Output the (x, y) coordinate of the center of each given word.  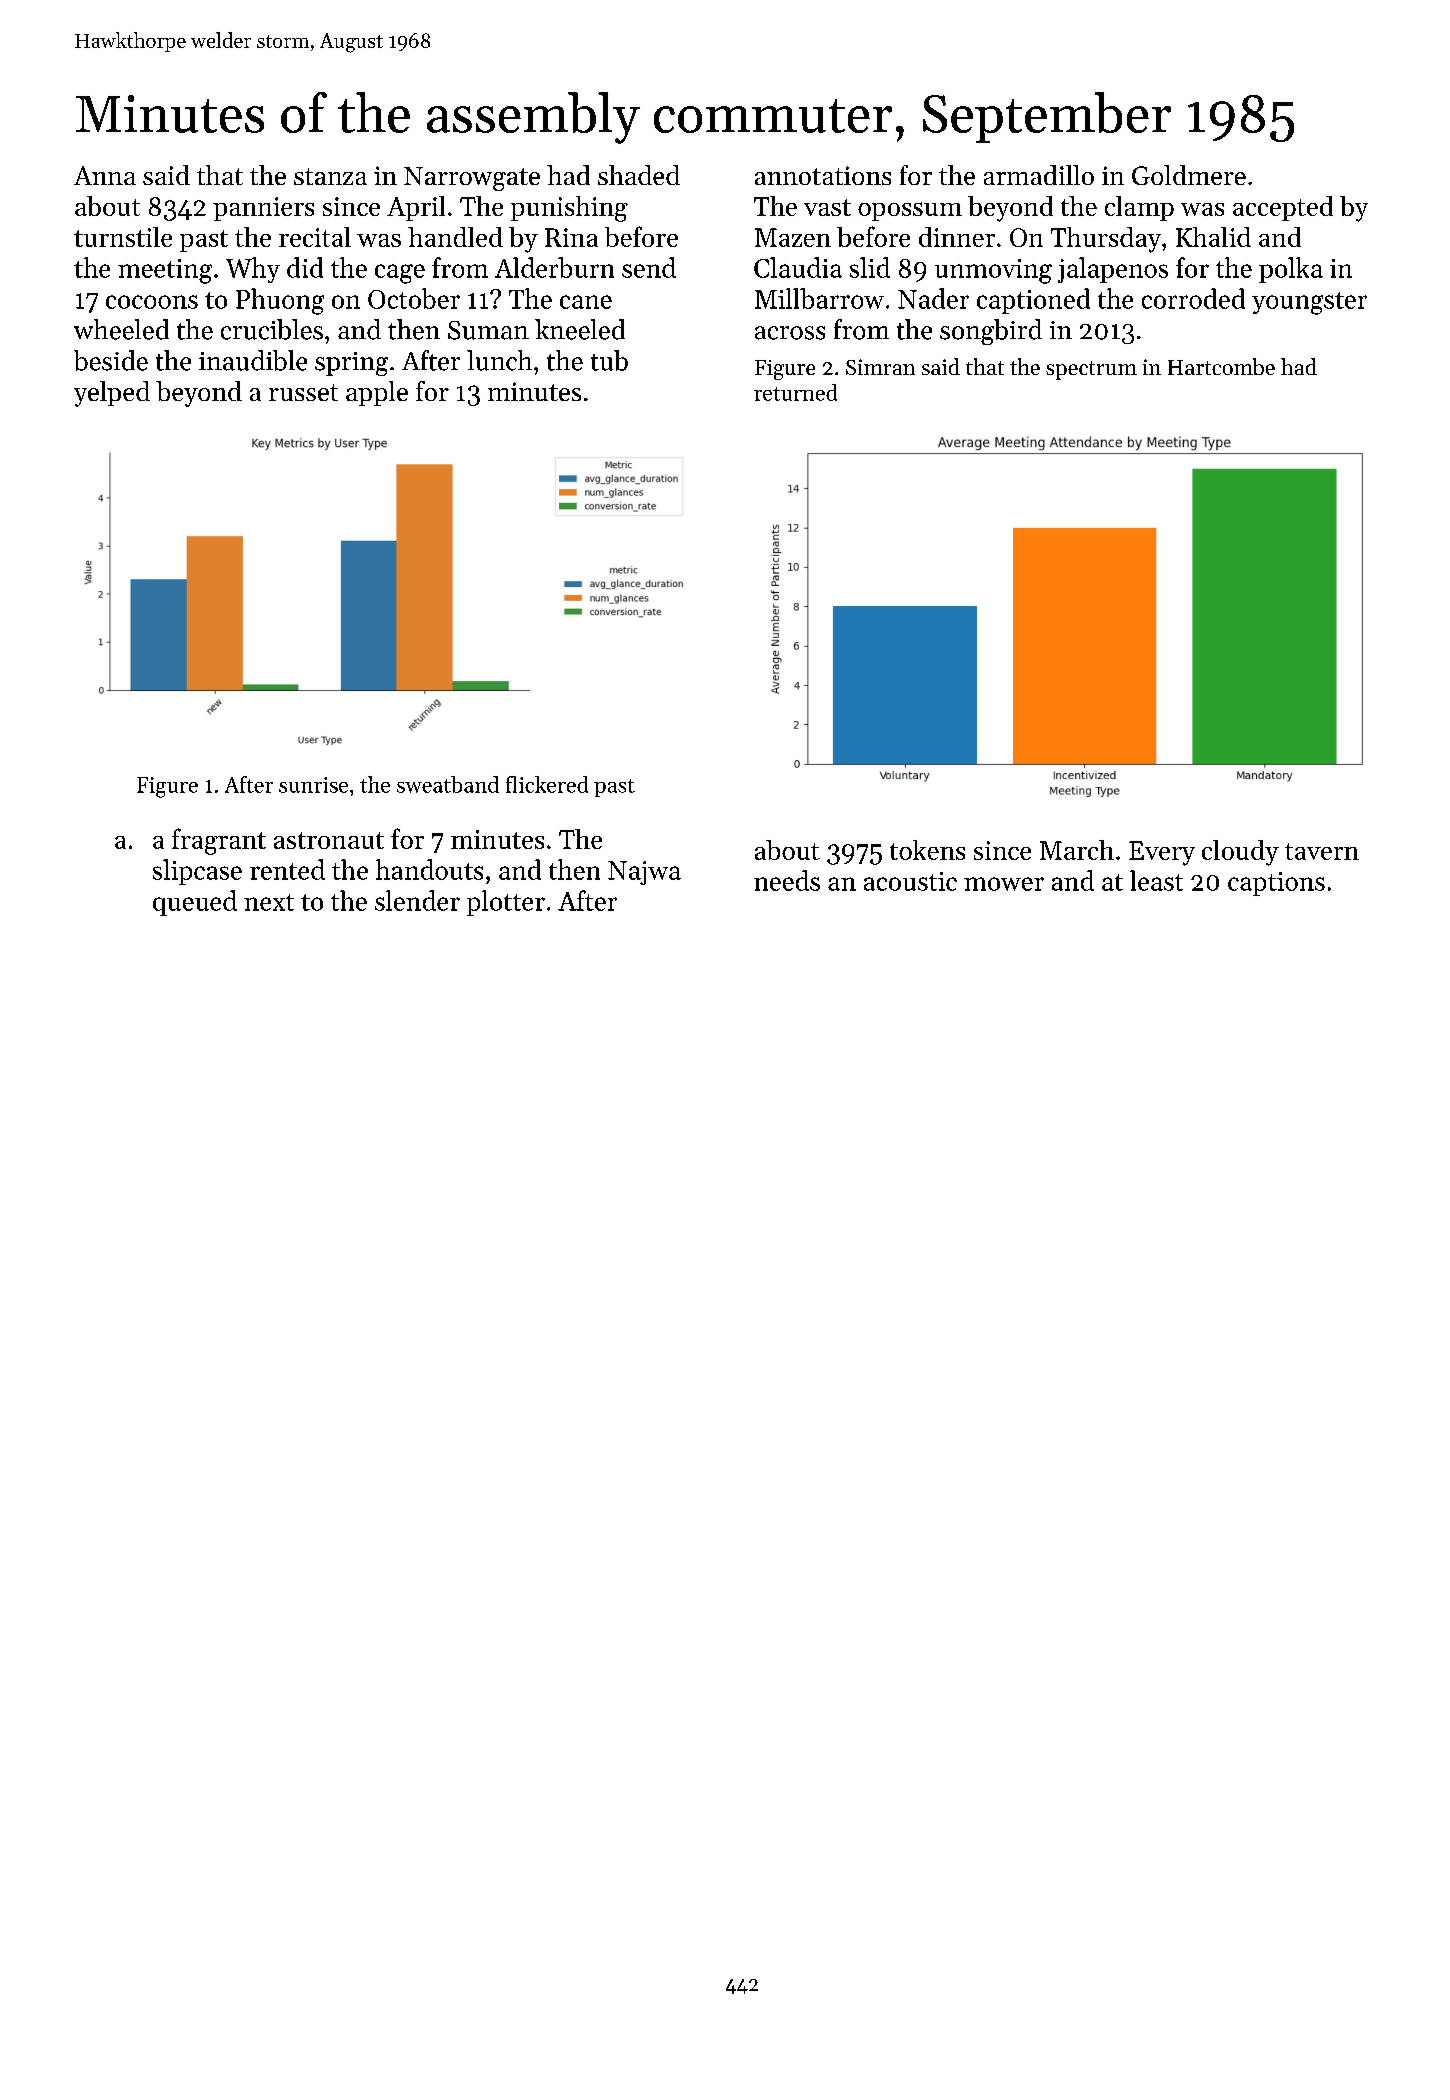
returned (795, 392)
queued (195, 903)
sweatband (448, 784)
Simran (880, 367)
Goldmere (1189, 175)
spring (351, 364)
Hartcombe (1221, 366)
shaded (639, 175)
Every (1162, 853)
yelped (112, 394)
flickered (547, 784)
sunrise (313, 785)
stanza (330, 176)
